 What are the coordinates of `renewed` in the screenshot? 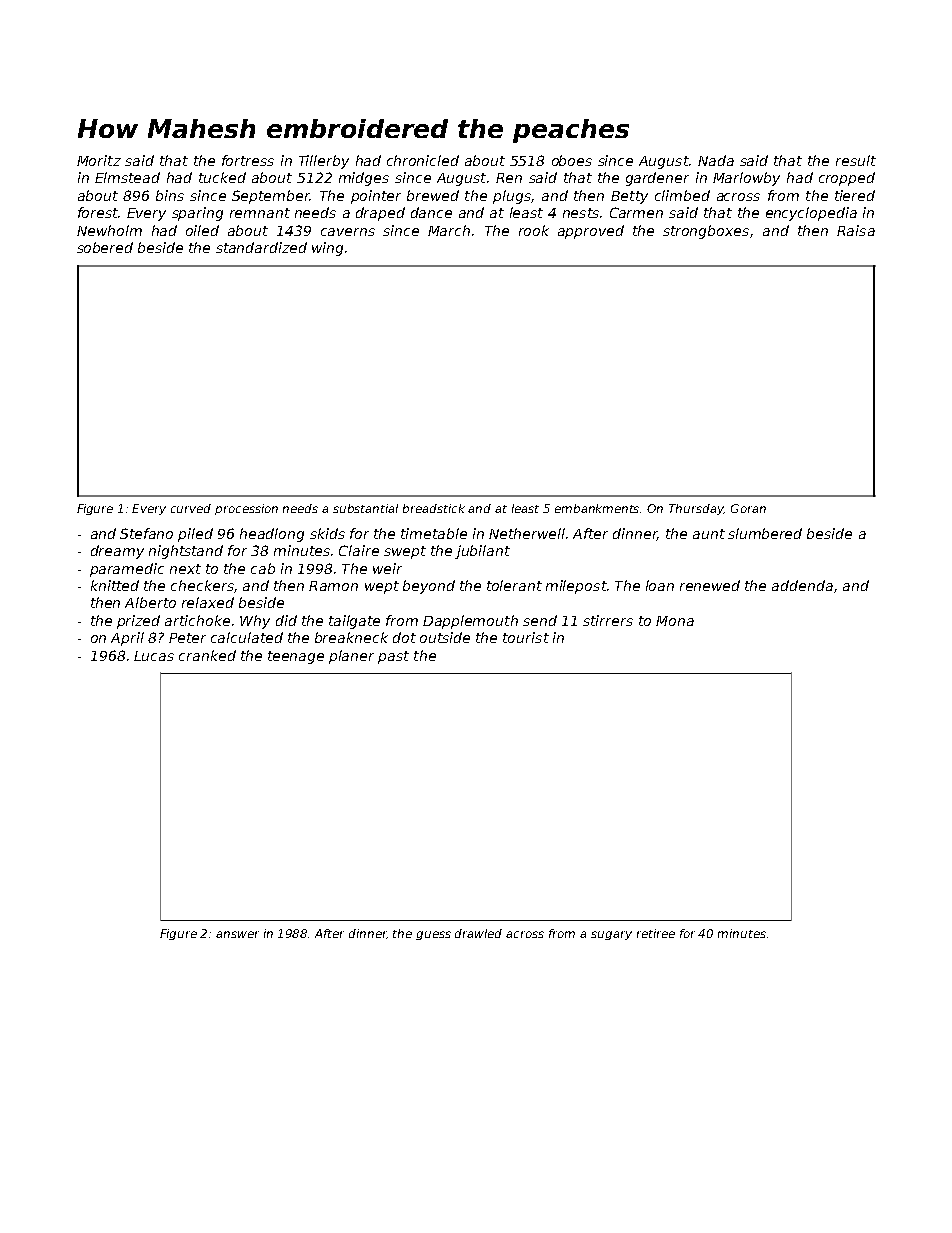 It's located at (710, 585).
